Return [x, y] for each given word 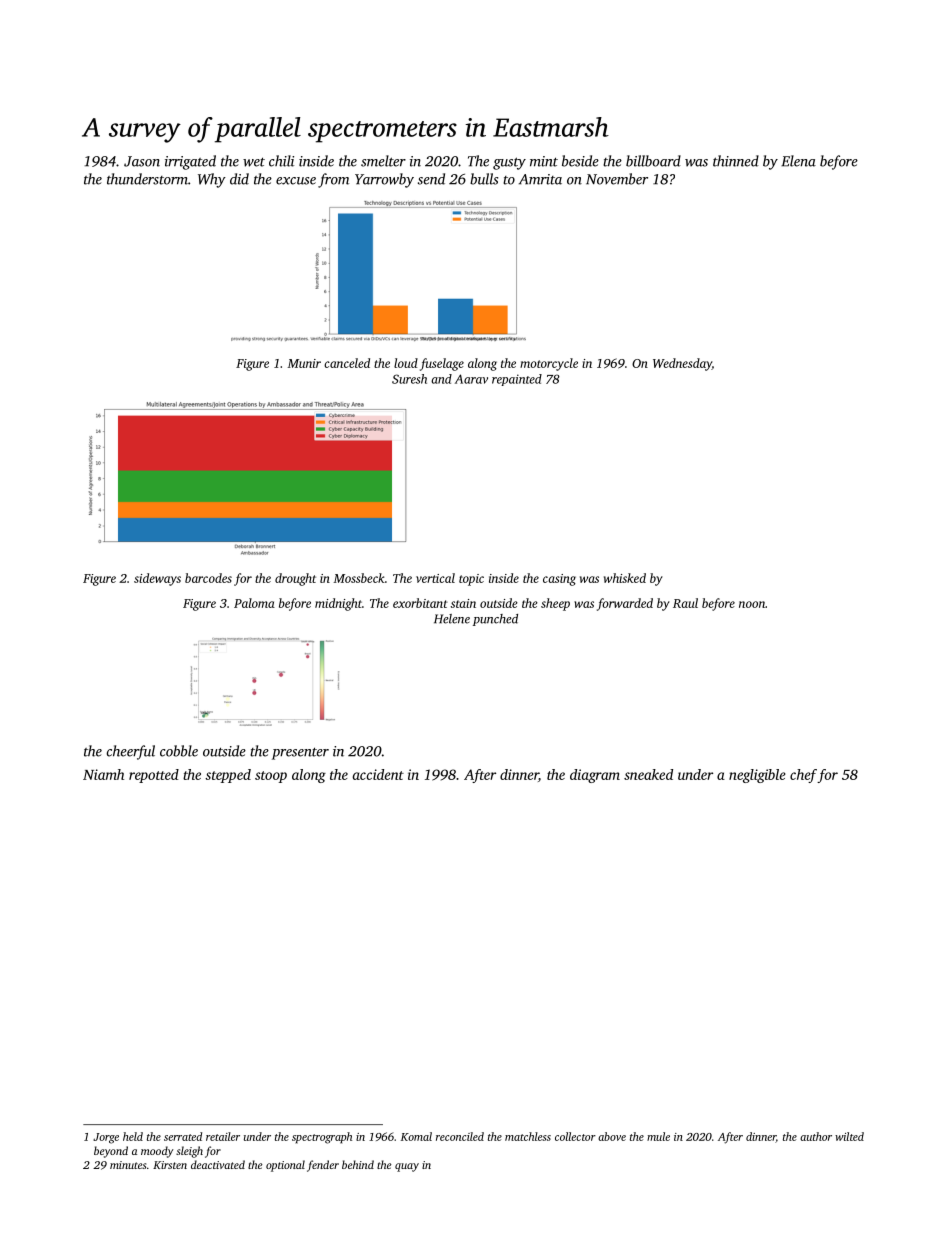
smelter [383, 161]
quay [407, 1167]
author [816, 1136]
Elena [798, 161]
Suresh [409, 379]
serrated [183, 1136]
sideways [157, 579]
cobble [179, 751]
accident [378, 774]
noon [752, 604]
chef [803, 776]
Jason [142, 161]
